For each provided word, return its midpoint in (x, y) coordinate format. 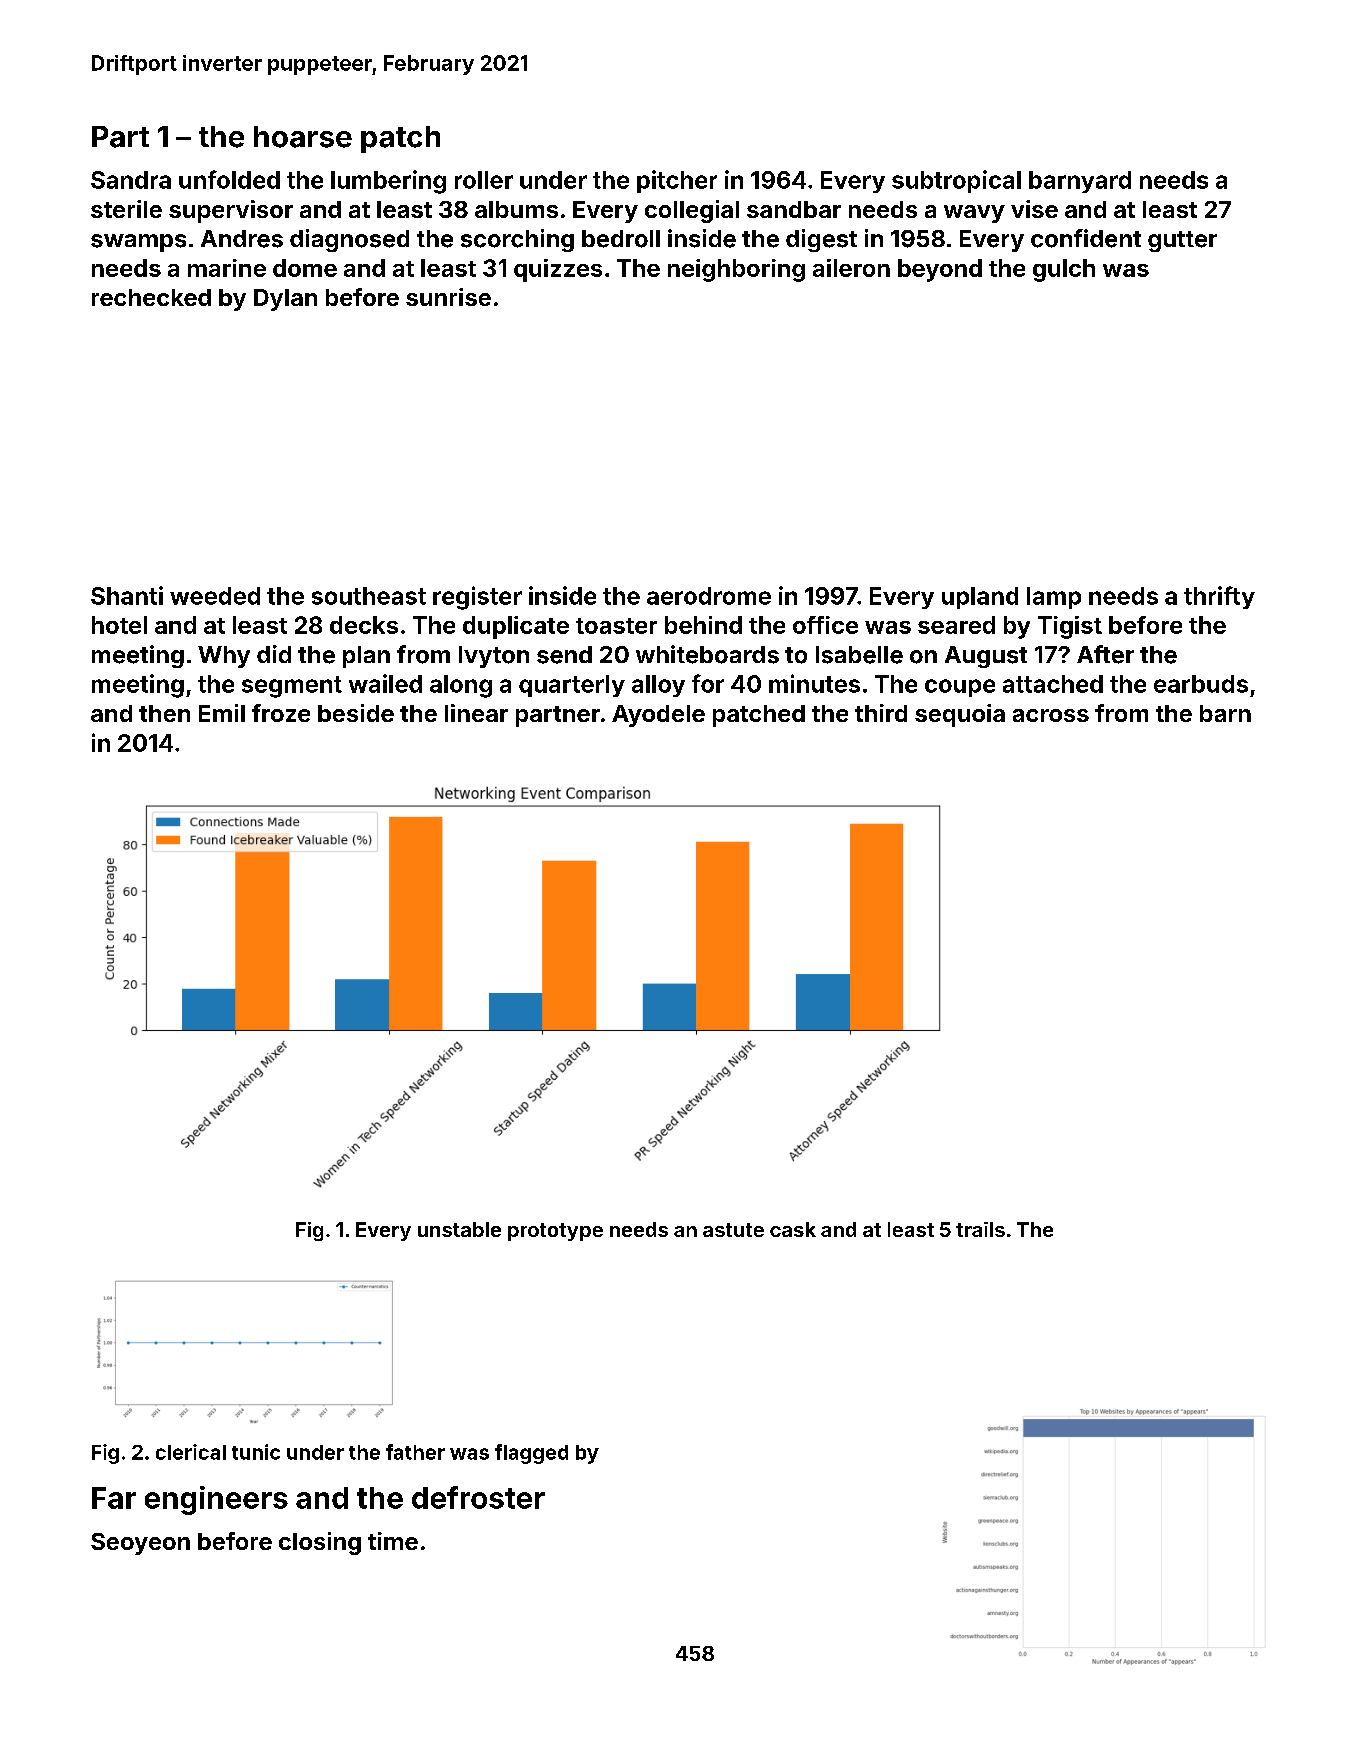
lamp (1054, 598)
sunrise (448, 297)
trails (980, 1229)
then (164, 713)
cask (793, 1229)
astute (733, 1230)
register (477, 598)
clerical (191, 1452)
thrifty (1219, 597)
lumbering (388, 182)
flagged (531, 1454)
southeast (369, 596)
